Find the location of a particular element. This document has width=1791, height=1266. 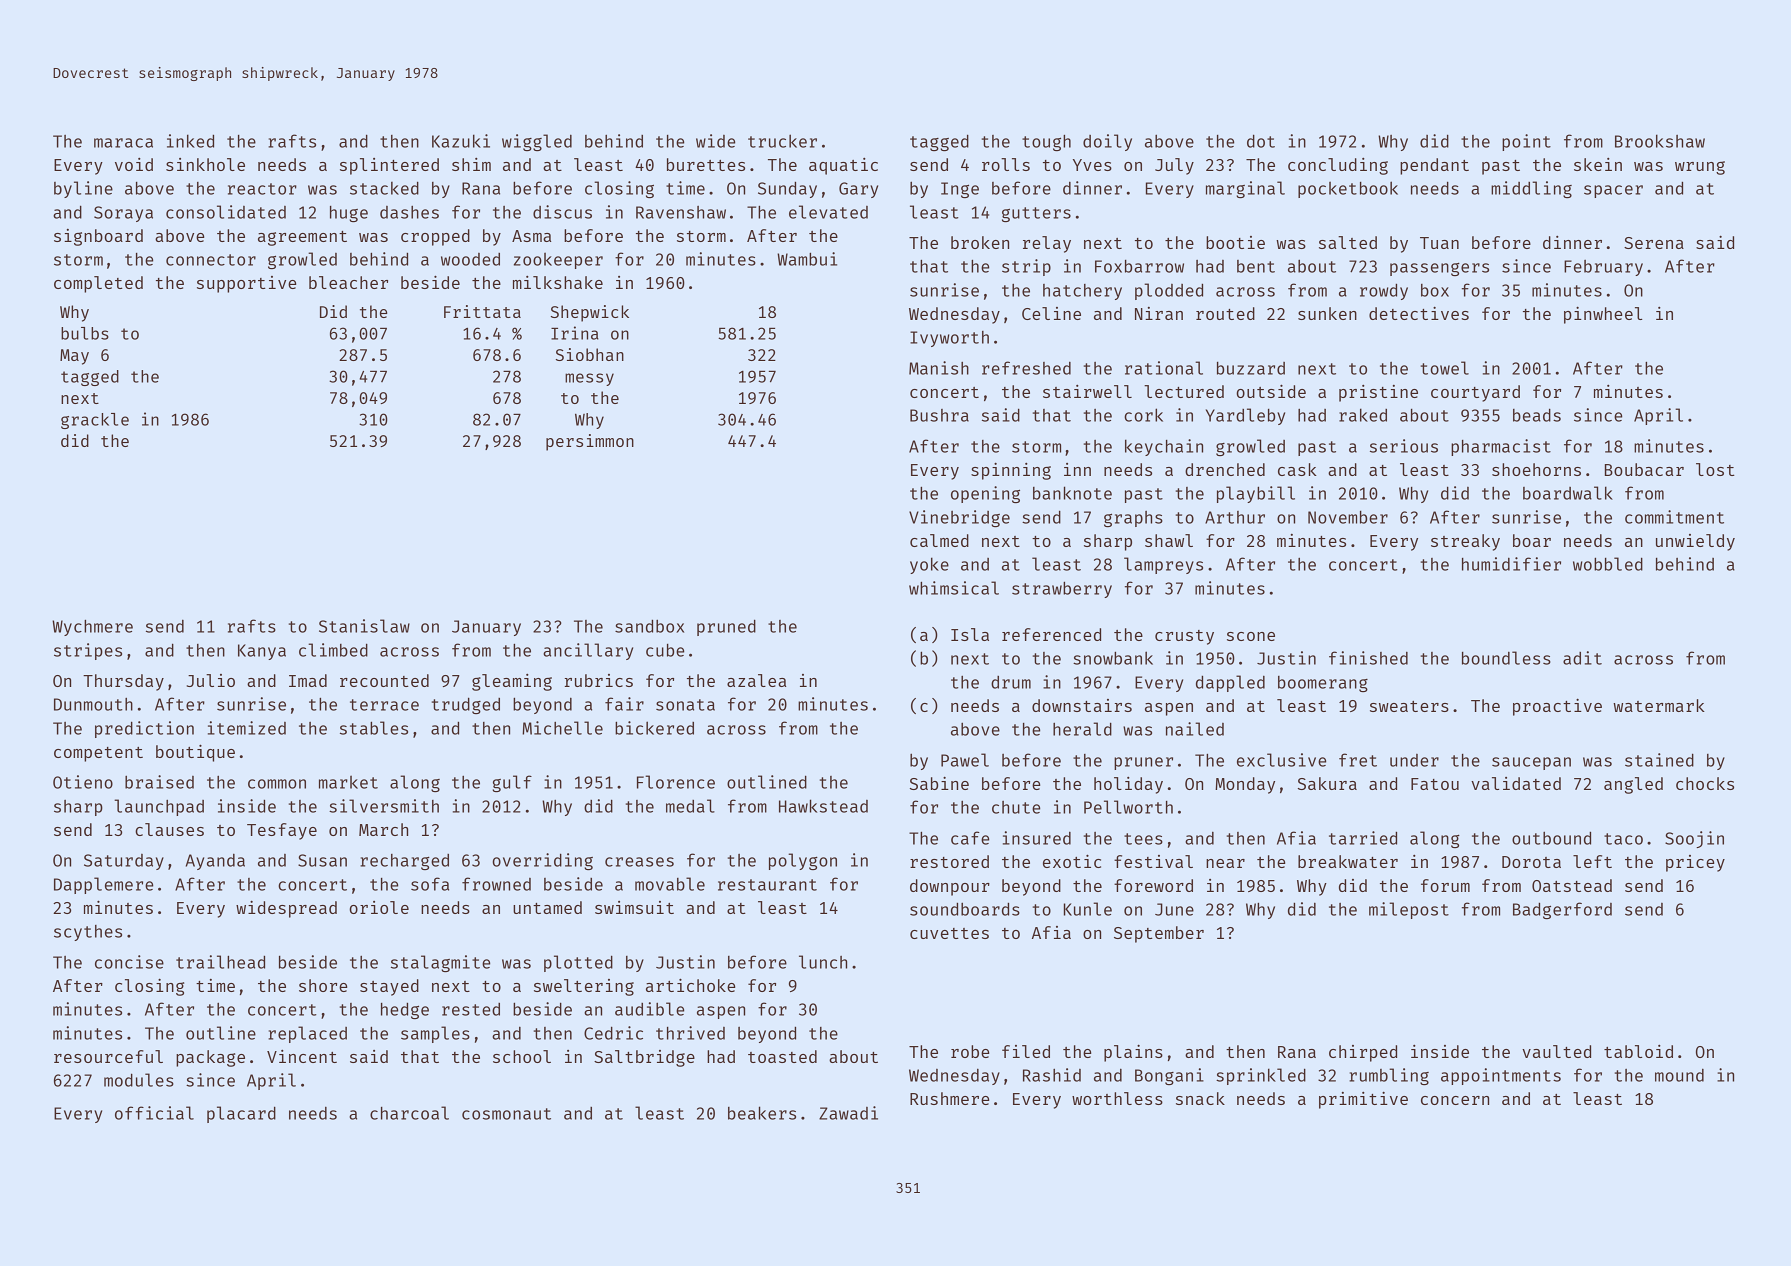

filed is located at coordinates (1026, 1051).
